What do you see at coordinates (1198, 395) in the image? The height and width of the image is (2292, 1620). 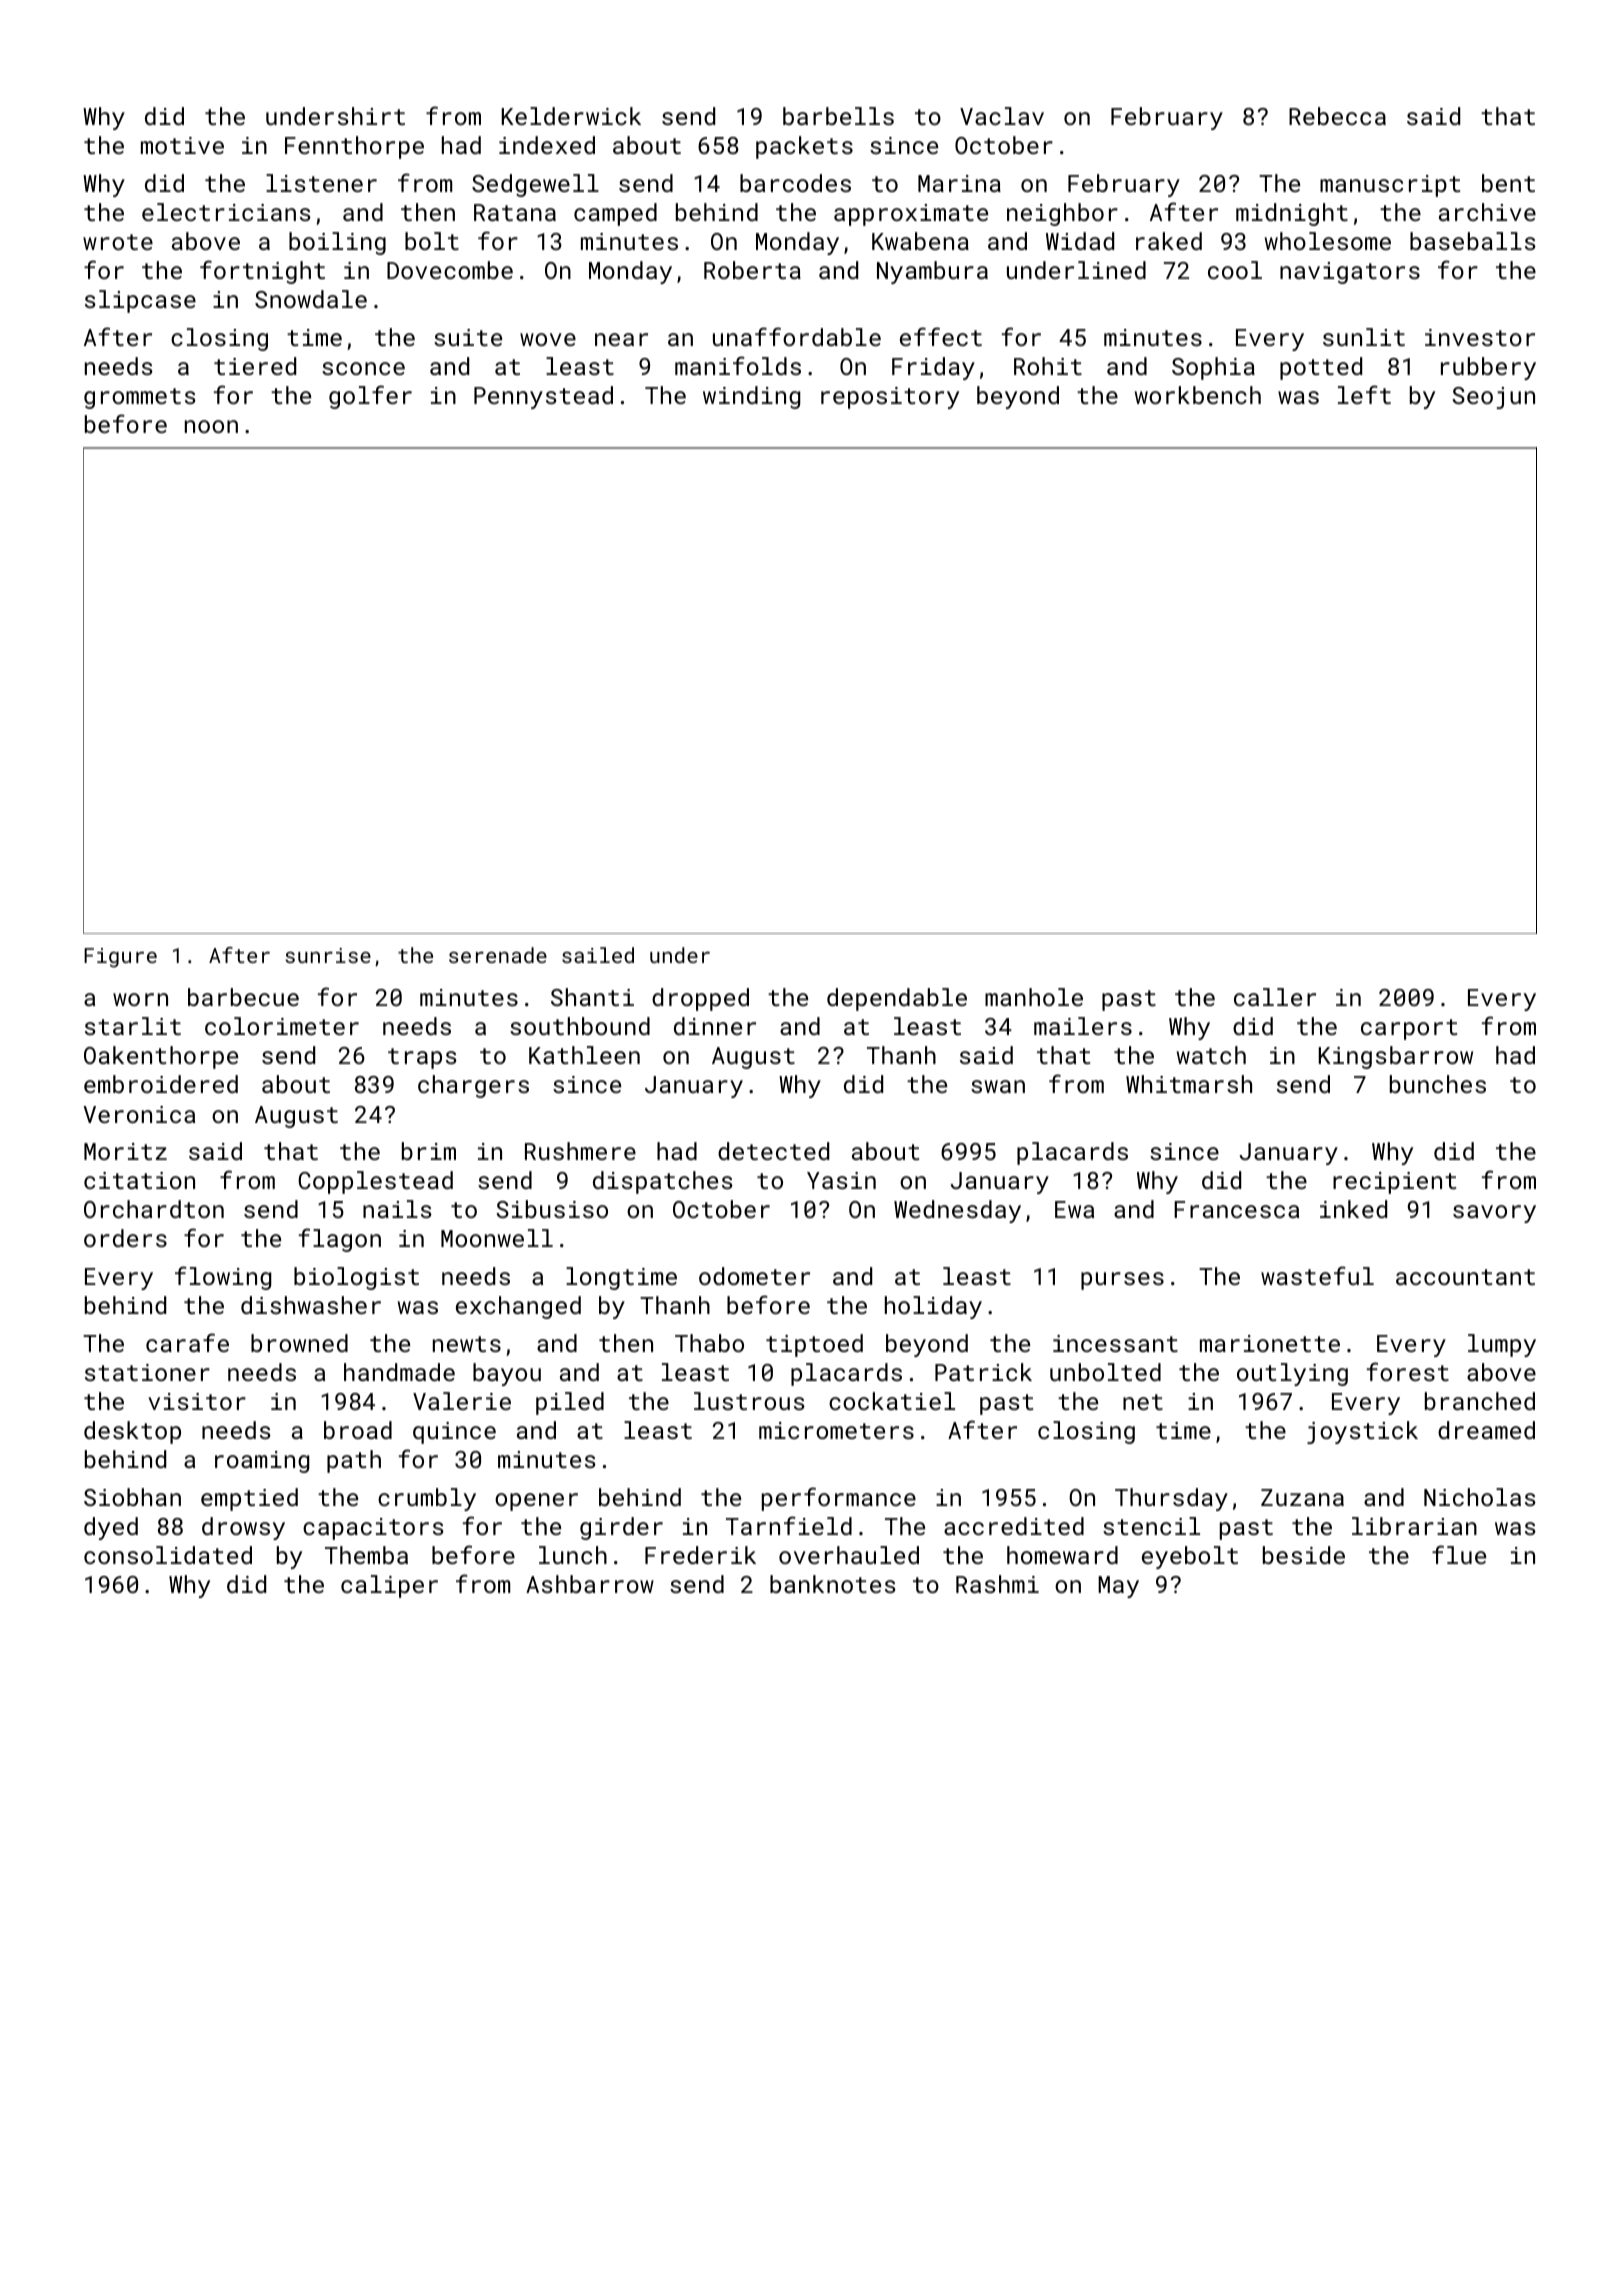 I see `workbench` at bounding box center [1198, 395].
